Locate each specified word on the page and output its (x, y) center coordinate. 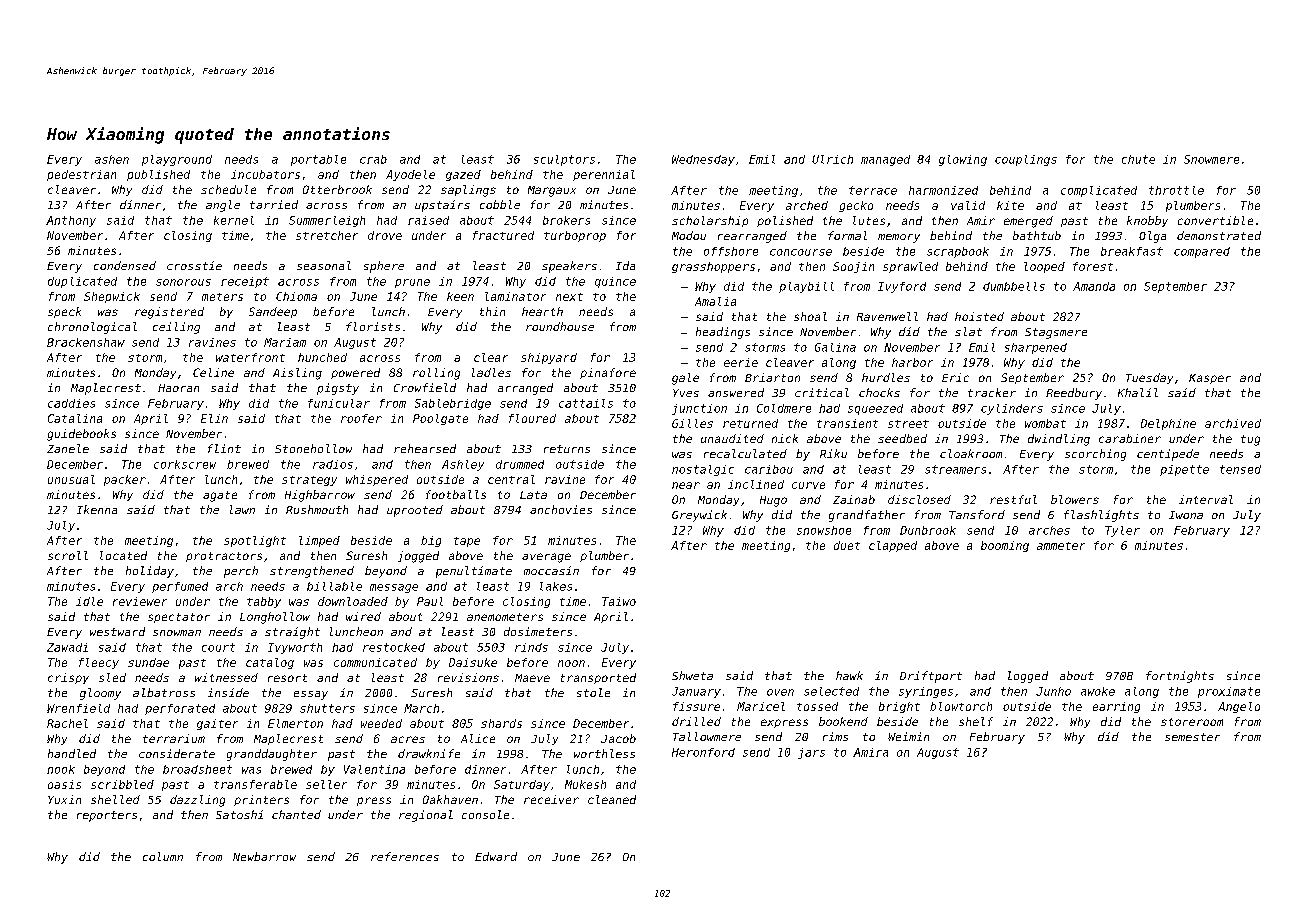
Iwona (1186, 515)
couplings (1026, 160)
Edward (496, 856)
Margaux (552, 191)
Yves (686, 393)
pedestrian (81, 175)
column (163, 856)
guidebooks (81, 435)
